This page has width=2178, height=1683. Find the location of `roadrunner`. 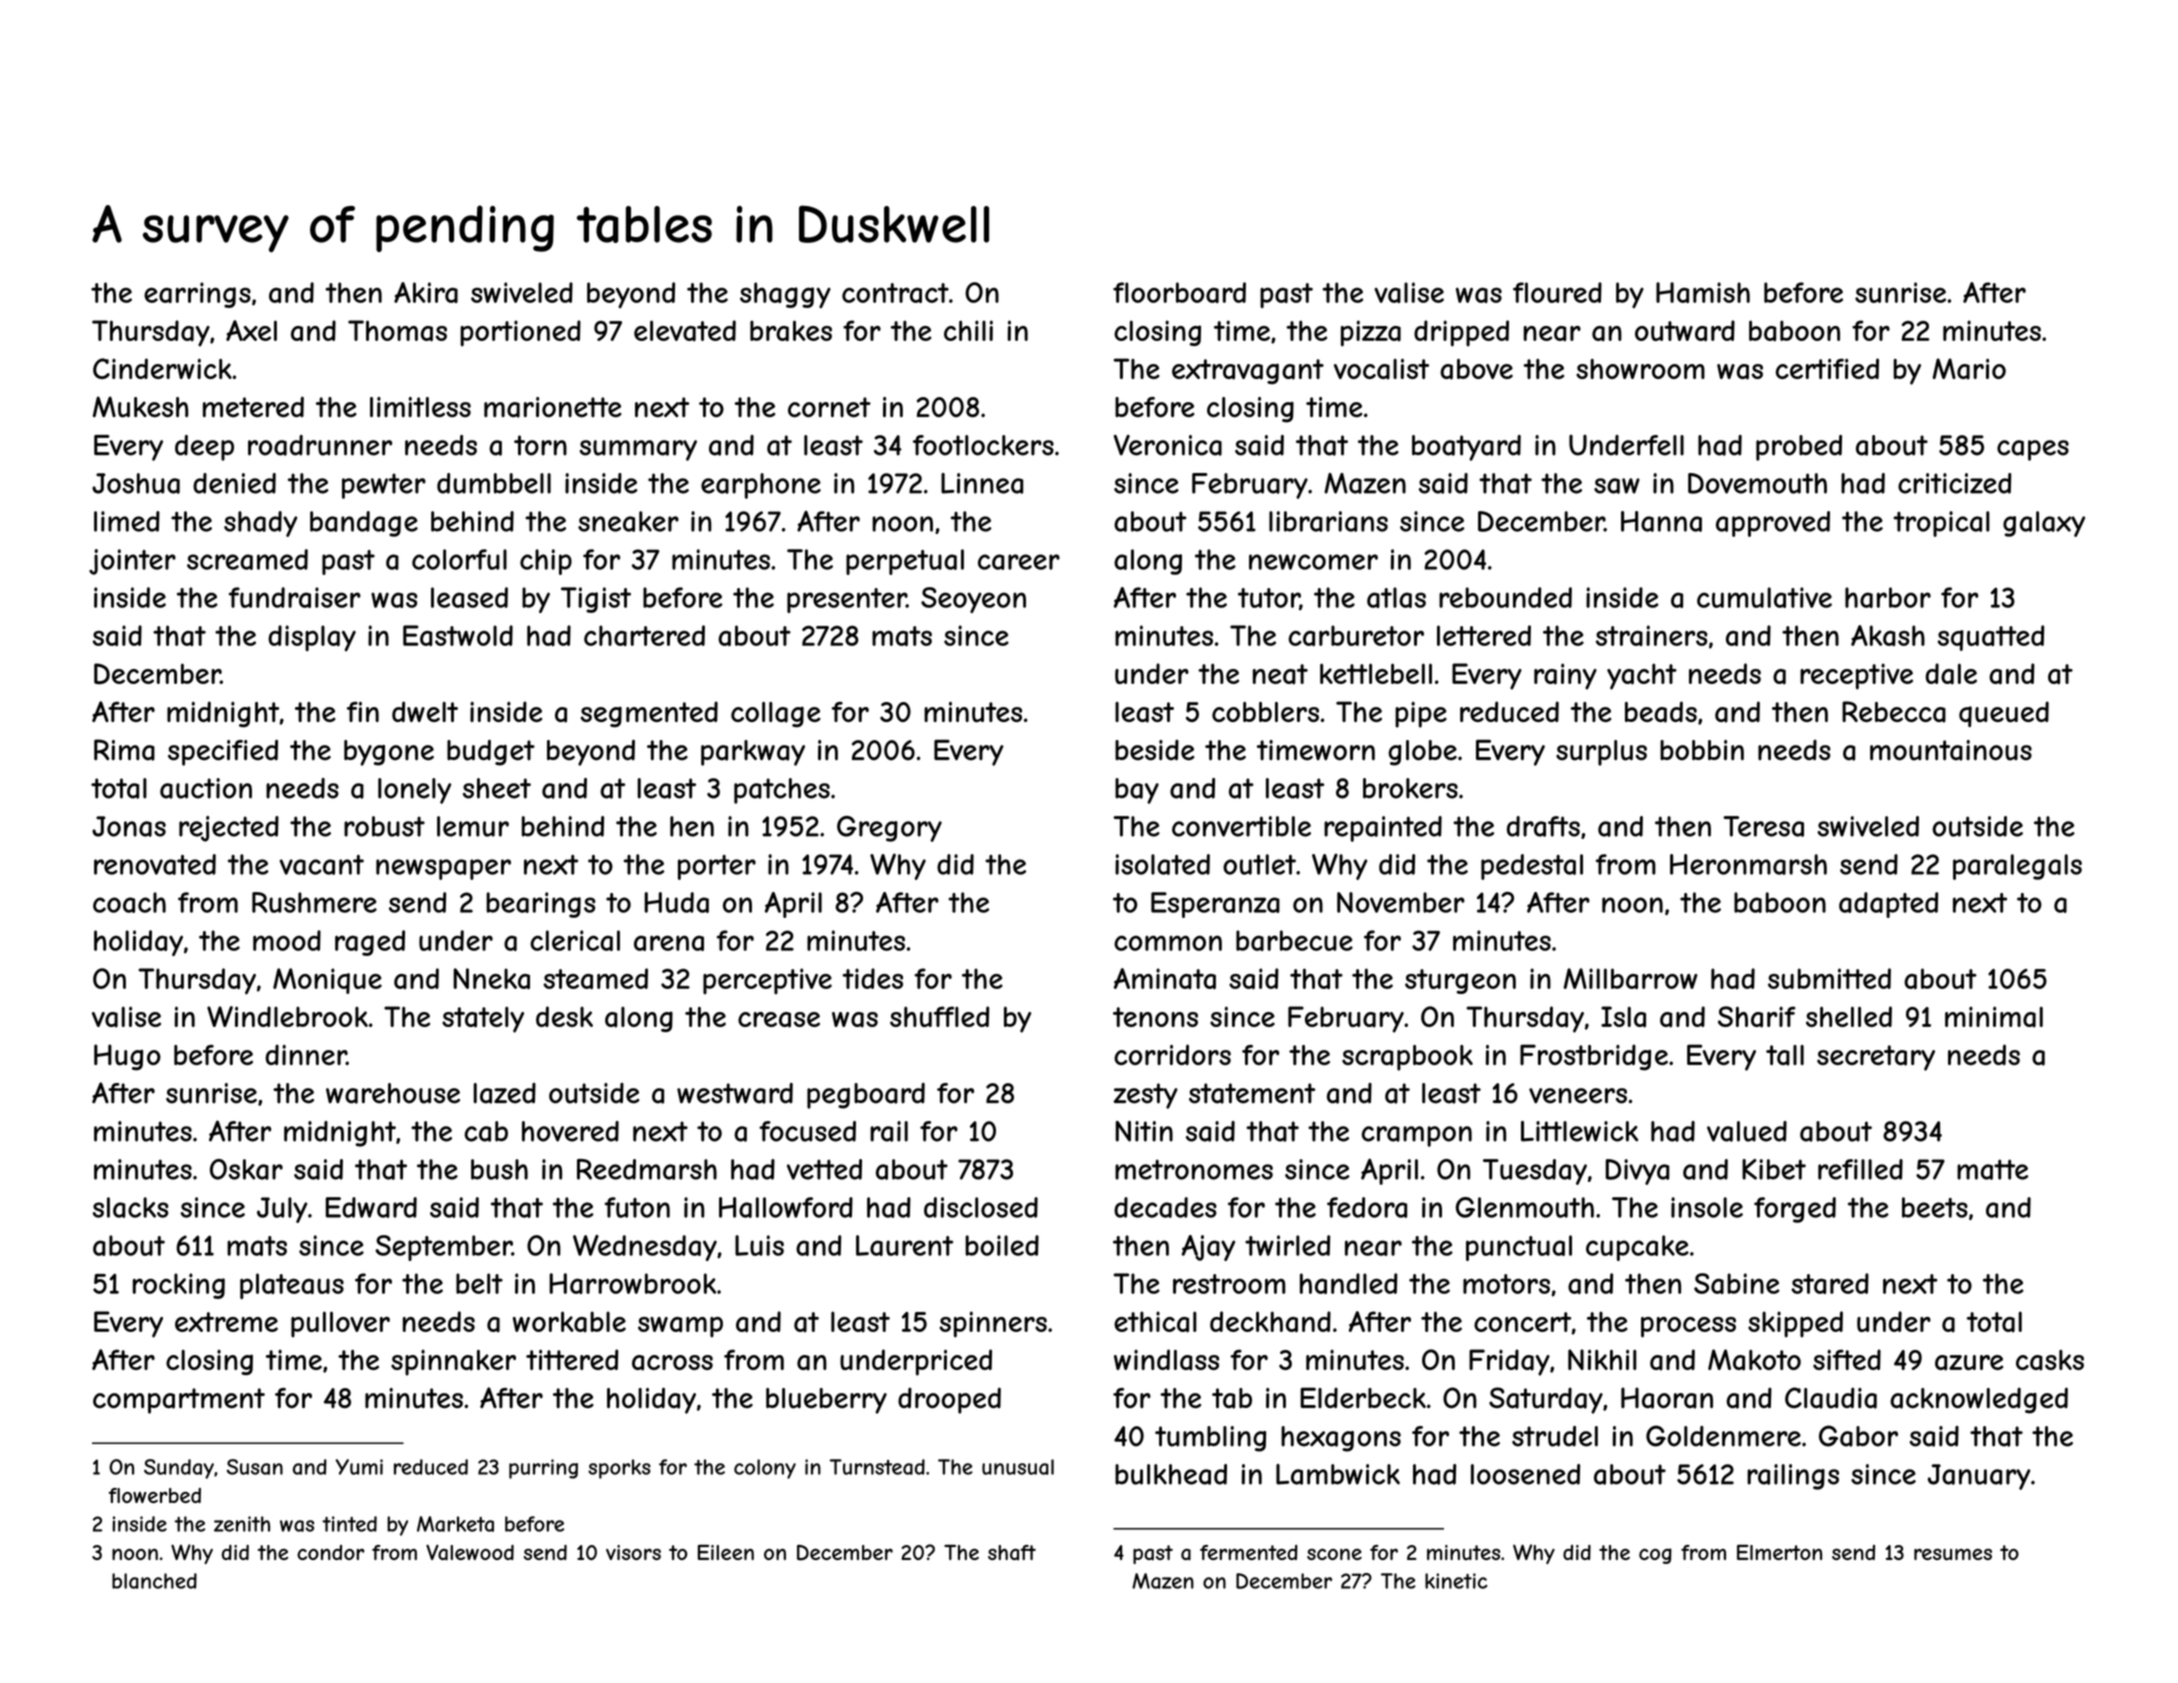

roadrunner is located at coordinates (320, 445).
